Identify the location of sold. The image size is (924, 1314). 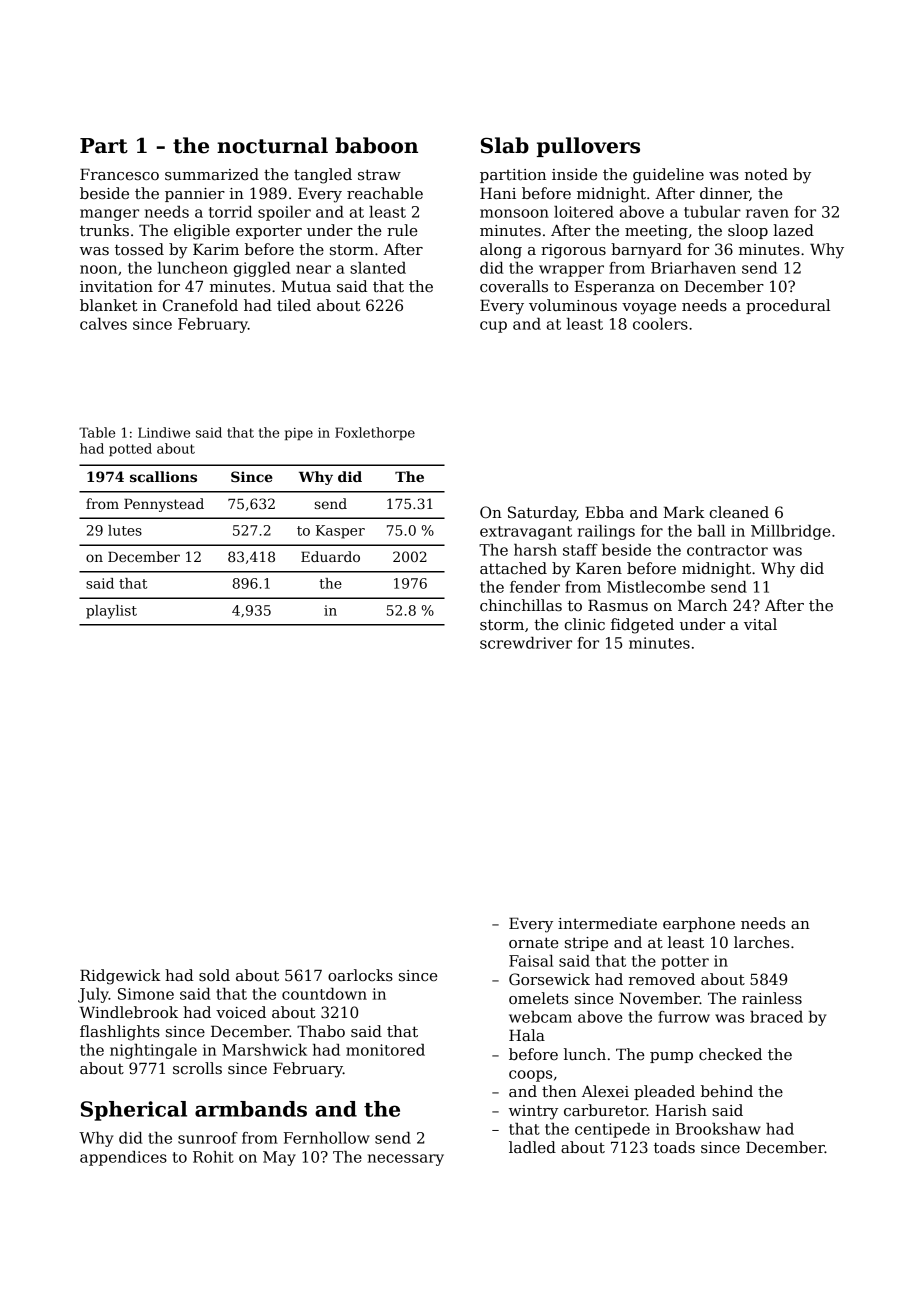
(214, 975).
